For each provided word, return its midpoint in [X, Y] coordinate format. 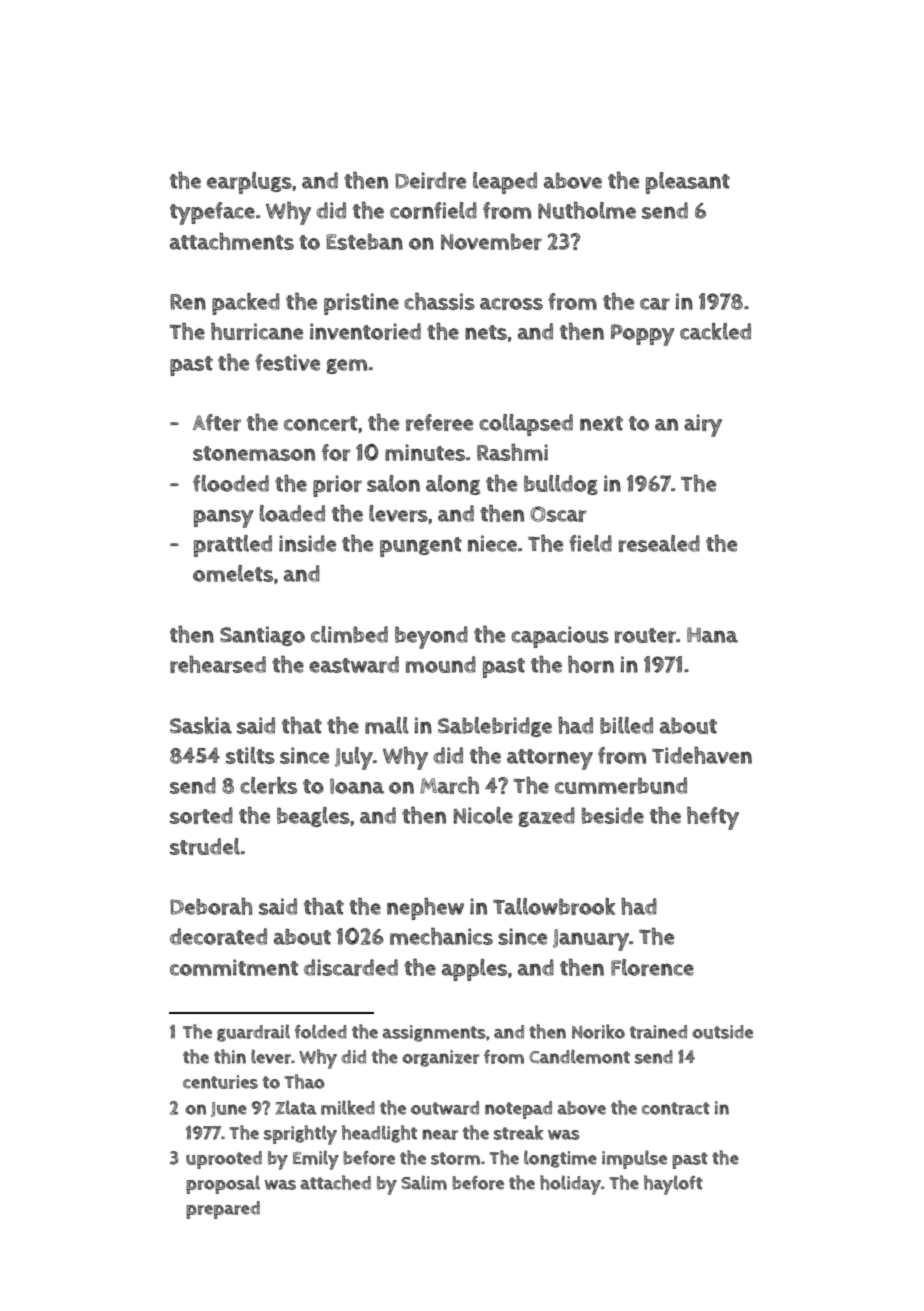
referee [439, 422]
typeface [212, 213]
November [491, 241]
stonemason [254, 453]
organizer [441, 1058]
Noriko [598, 1031]
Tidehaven [702, 755]
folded [320, 1031]
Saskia [201, 725]
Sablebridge [495, 727]
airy [703, 425]
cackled [715, 331]
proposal [223, 1184]
